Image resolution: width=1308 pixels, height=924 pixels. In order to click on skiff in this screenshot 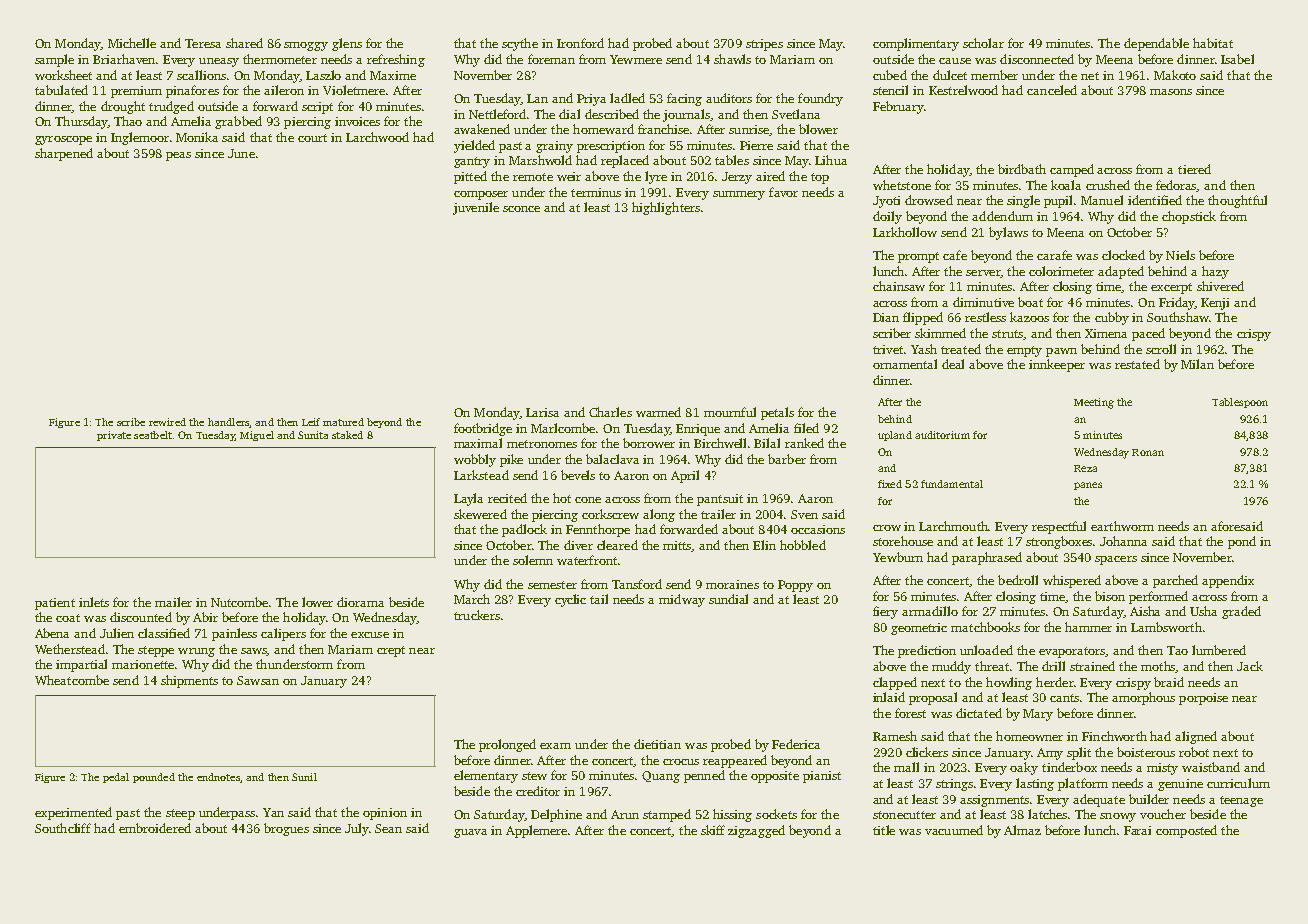, I will do `click(713, 830)`.
